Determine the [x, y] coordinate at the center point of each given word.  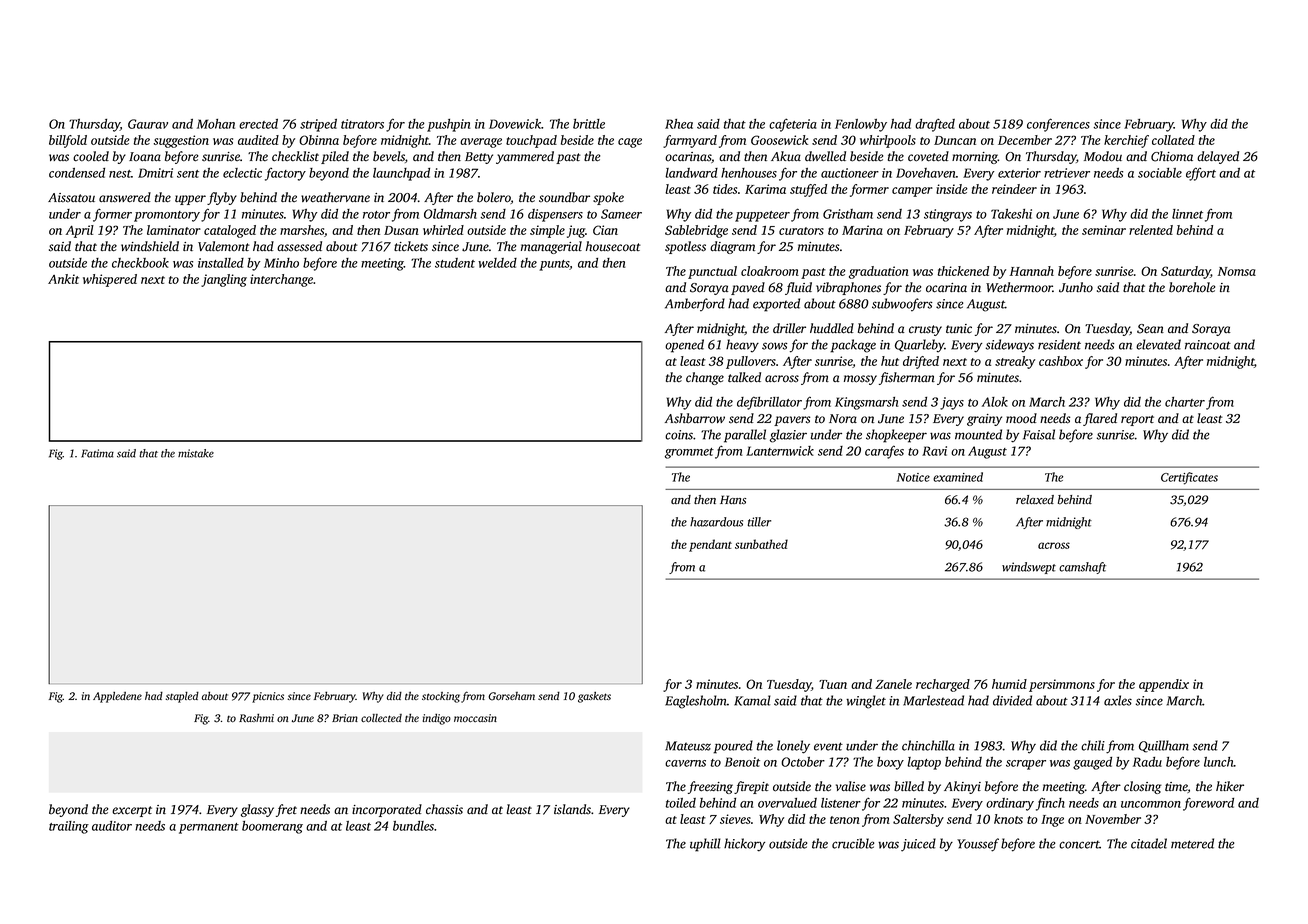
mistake [196, 453]
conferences [1058, 125]
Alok [995, 402]
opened [684, 346]
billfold [68, 141]
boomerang [272, 827]
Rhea [679, 124]
